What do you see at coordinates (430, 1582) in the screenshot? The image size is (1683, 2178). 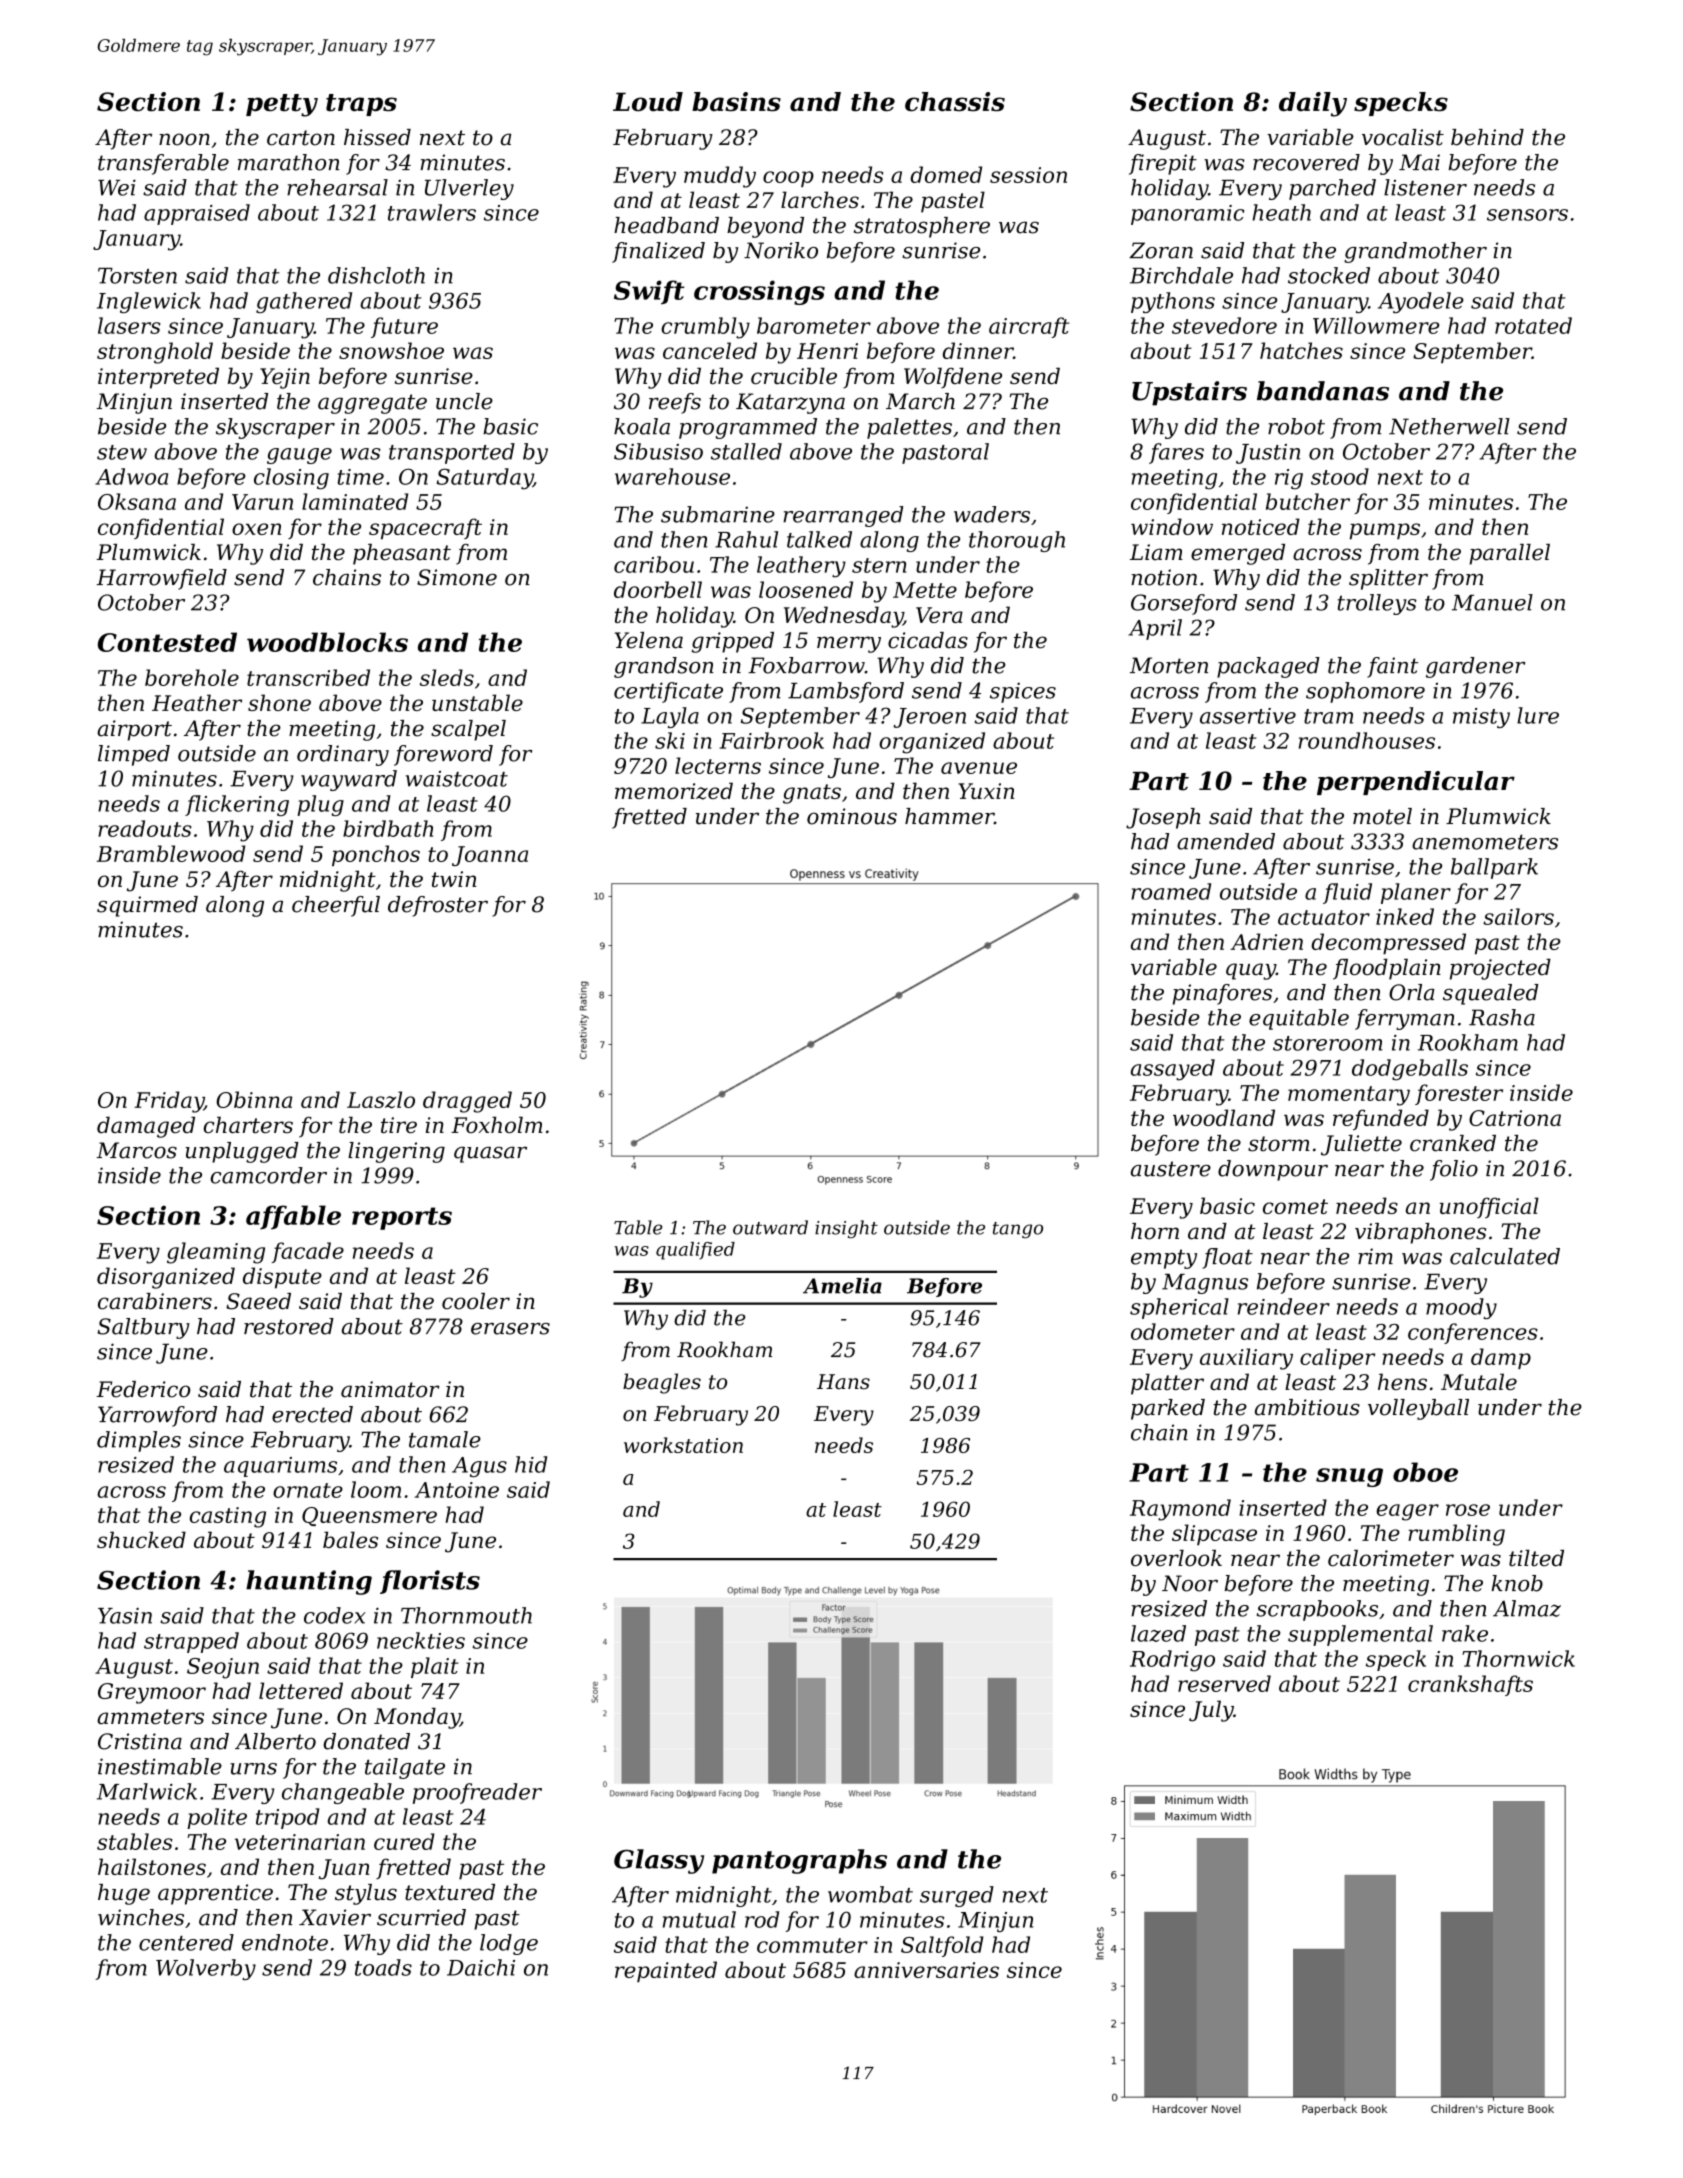 I see `florists` at bounding box center [430, 1582].
